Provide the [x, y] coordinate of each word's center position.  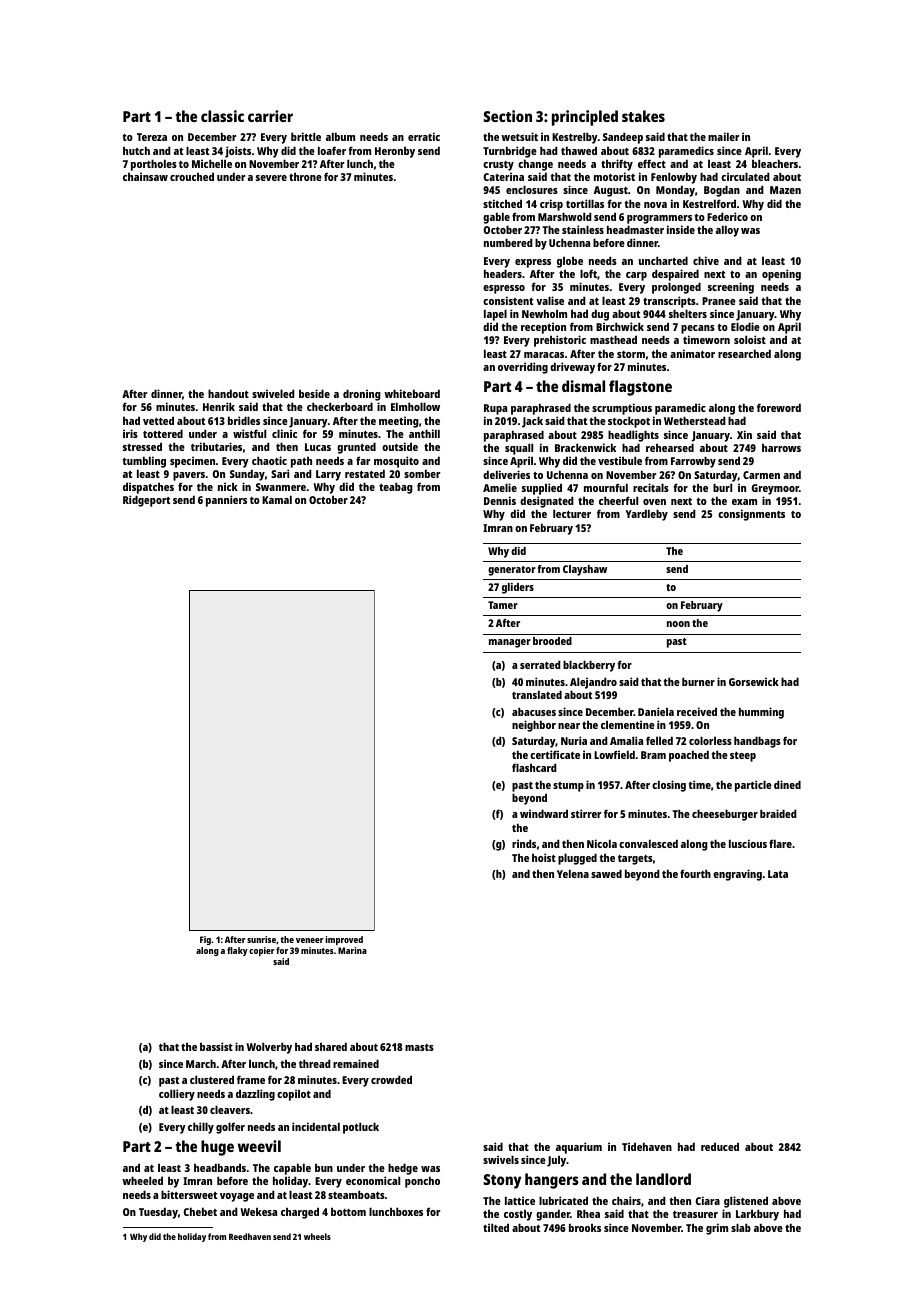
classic [222, 116]
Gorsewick [754, 681]
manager [510, 643]
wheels [317, 1236]
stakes [643, 116]
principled [585, 118]
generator [512, 571]
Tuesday [158, 1213]
